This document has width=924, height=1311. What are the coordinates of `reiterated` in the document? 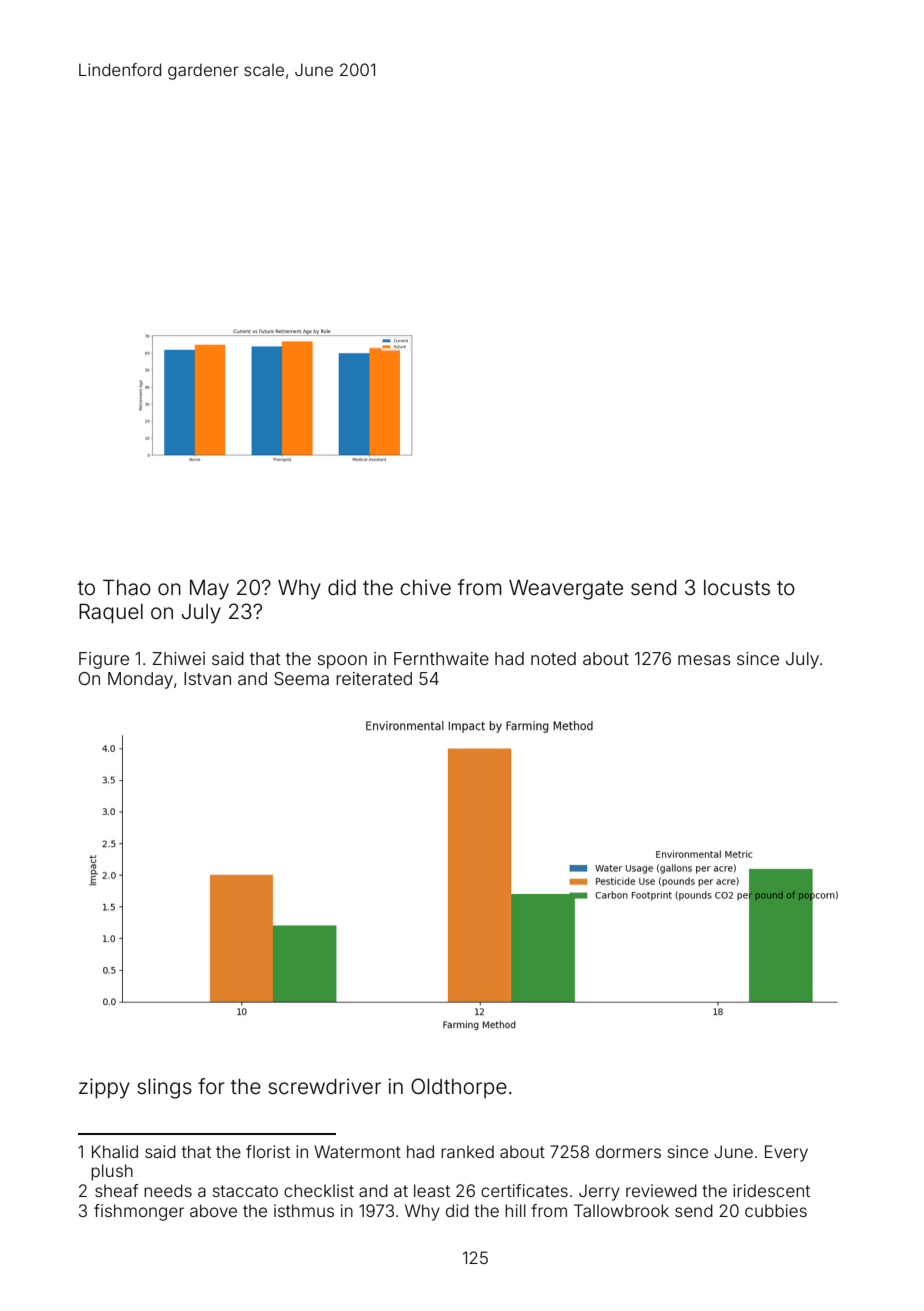 It's located at (374, 678).
